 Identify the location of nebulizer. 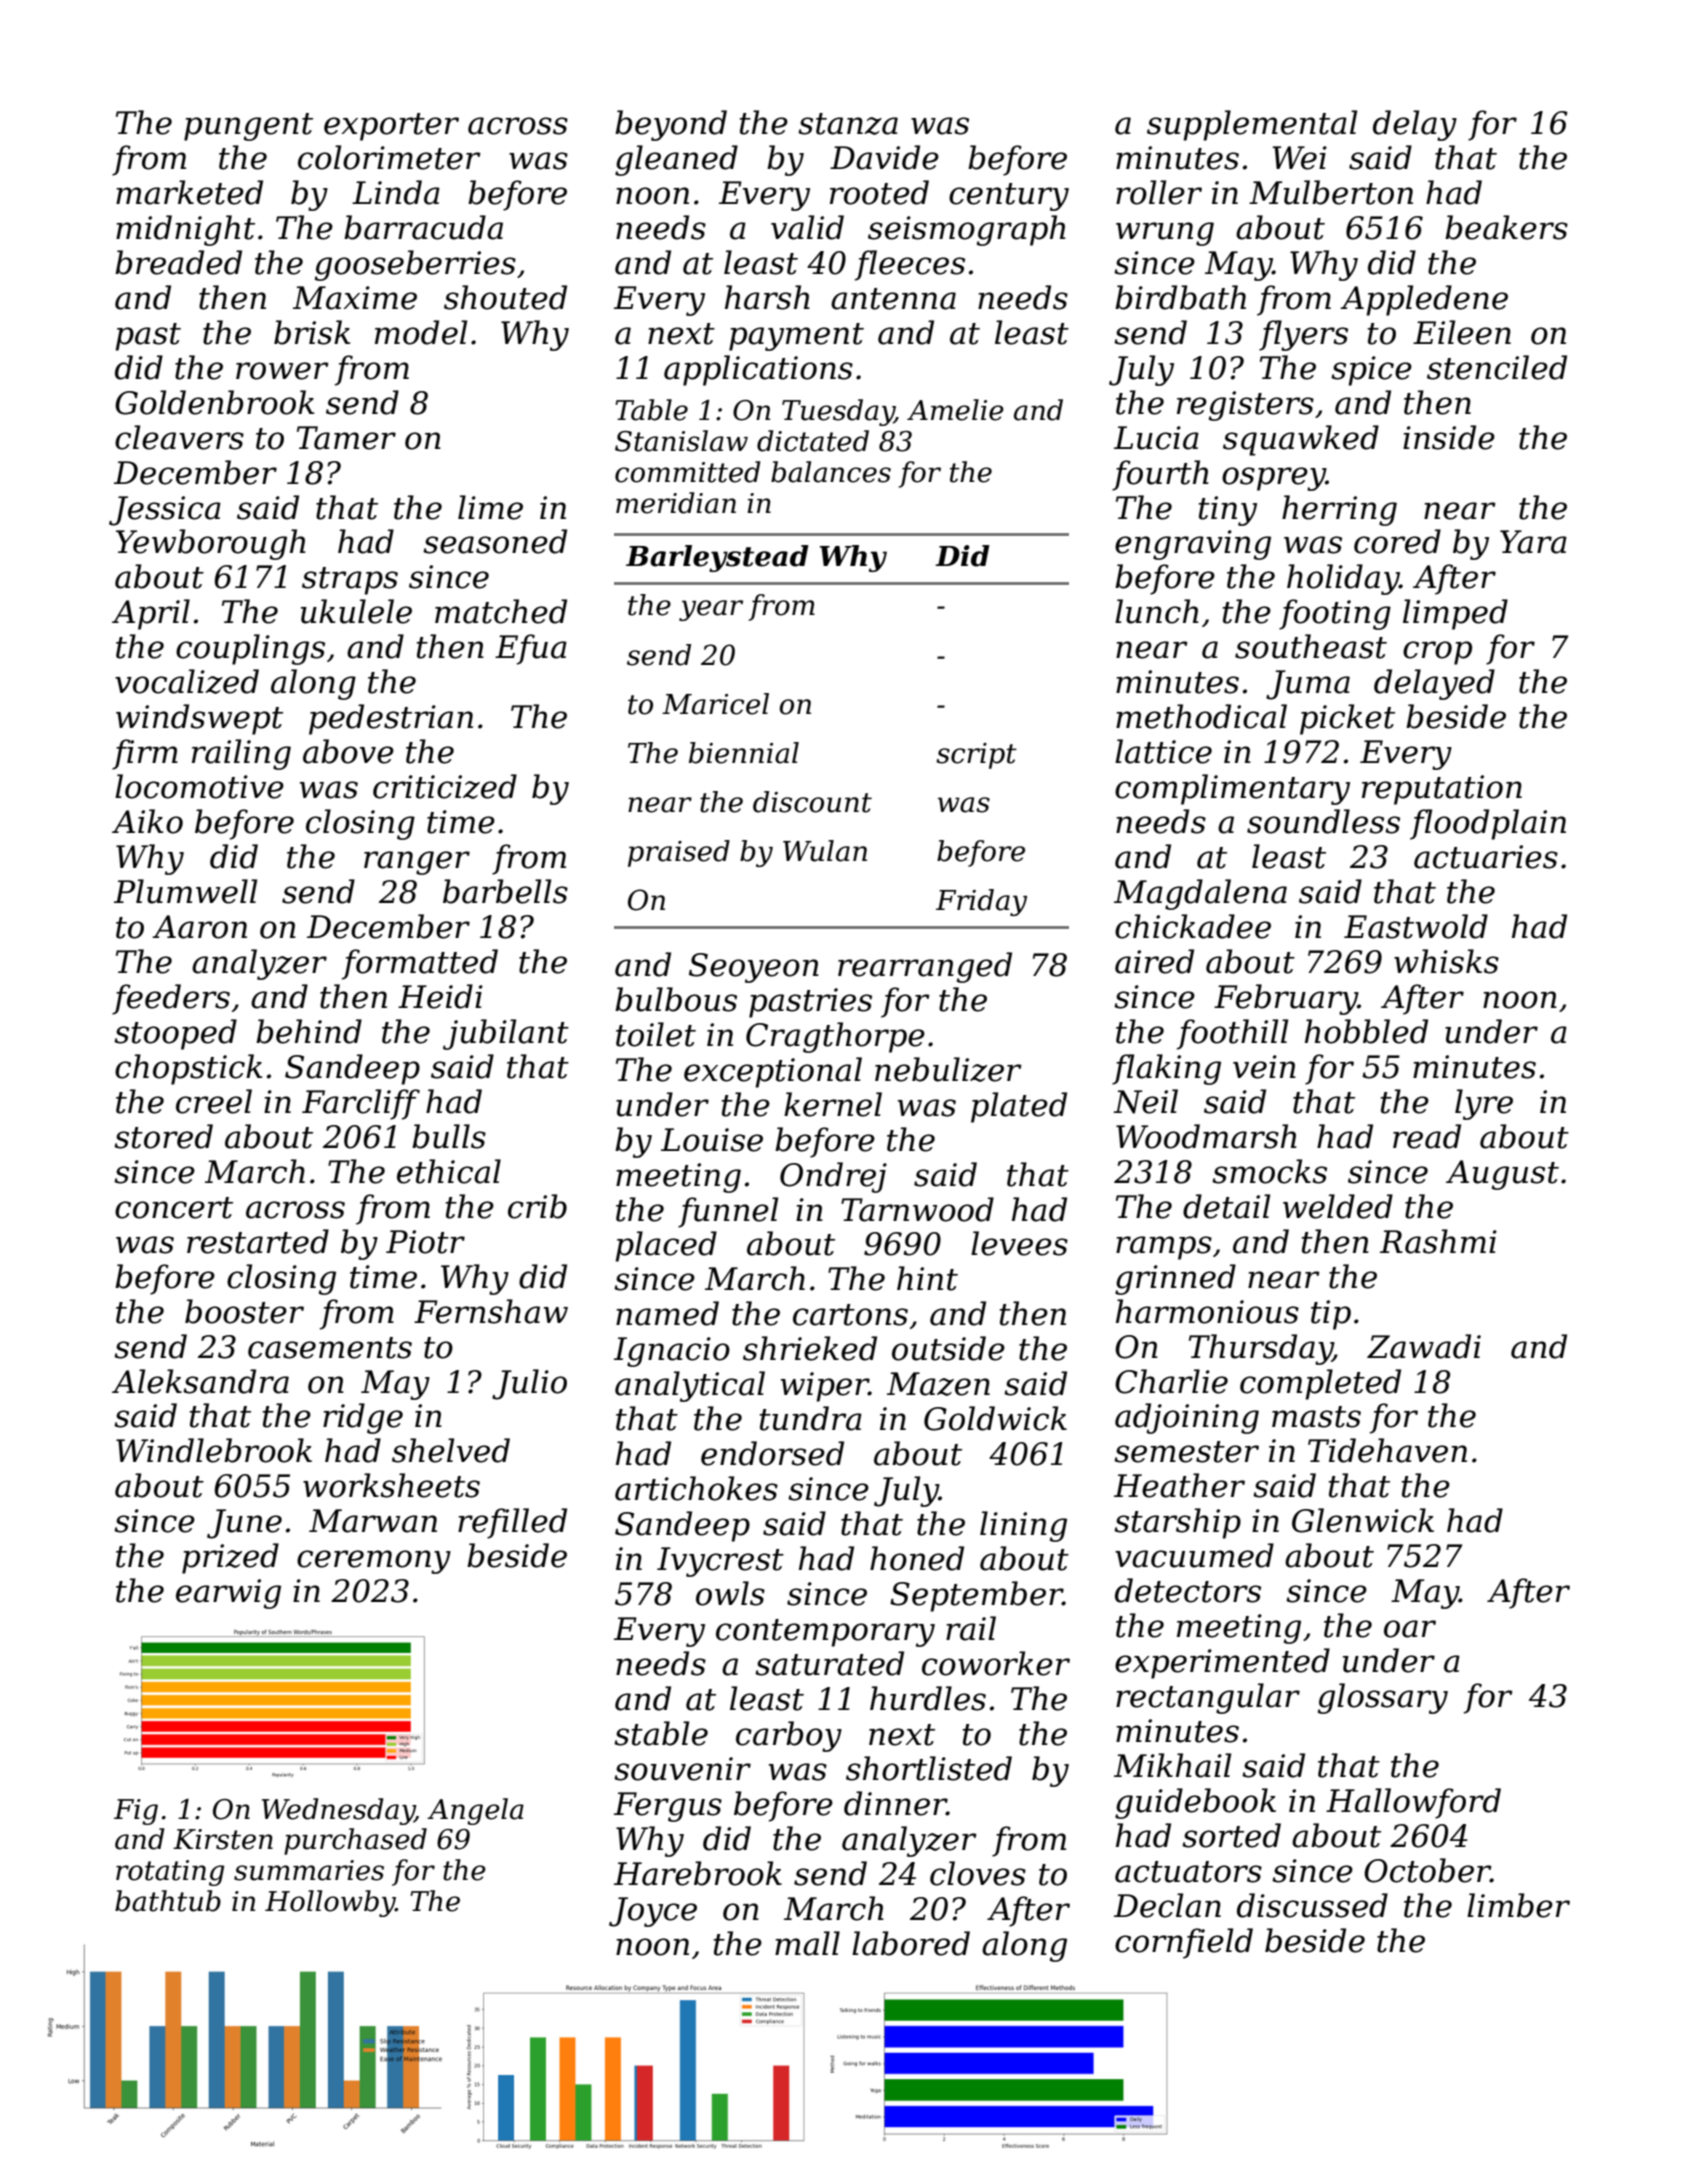
(948, 1069).
